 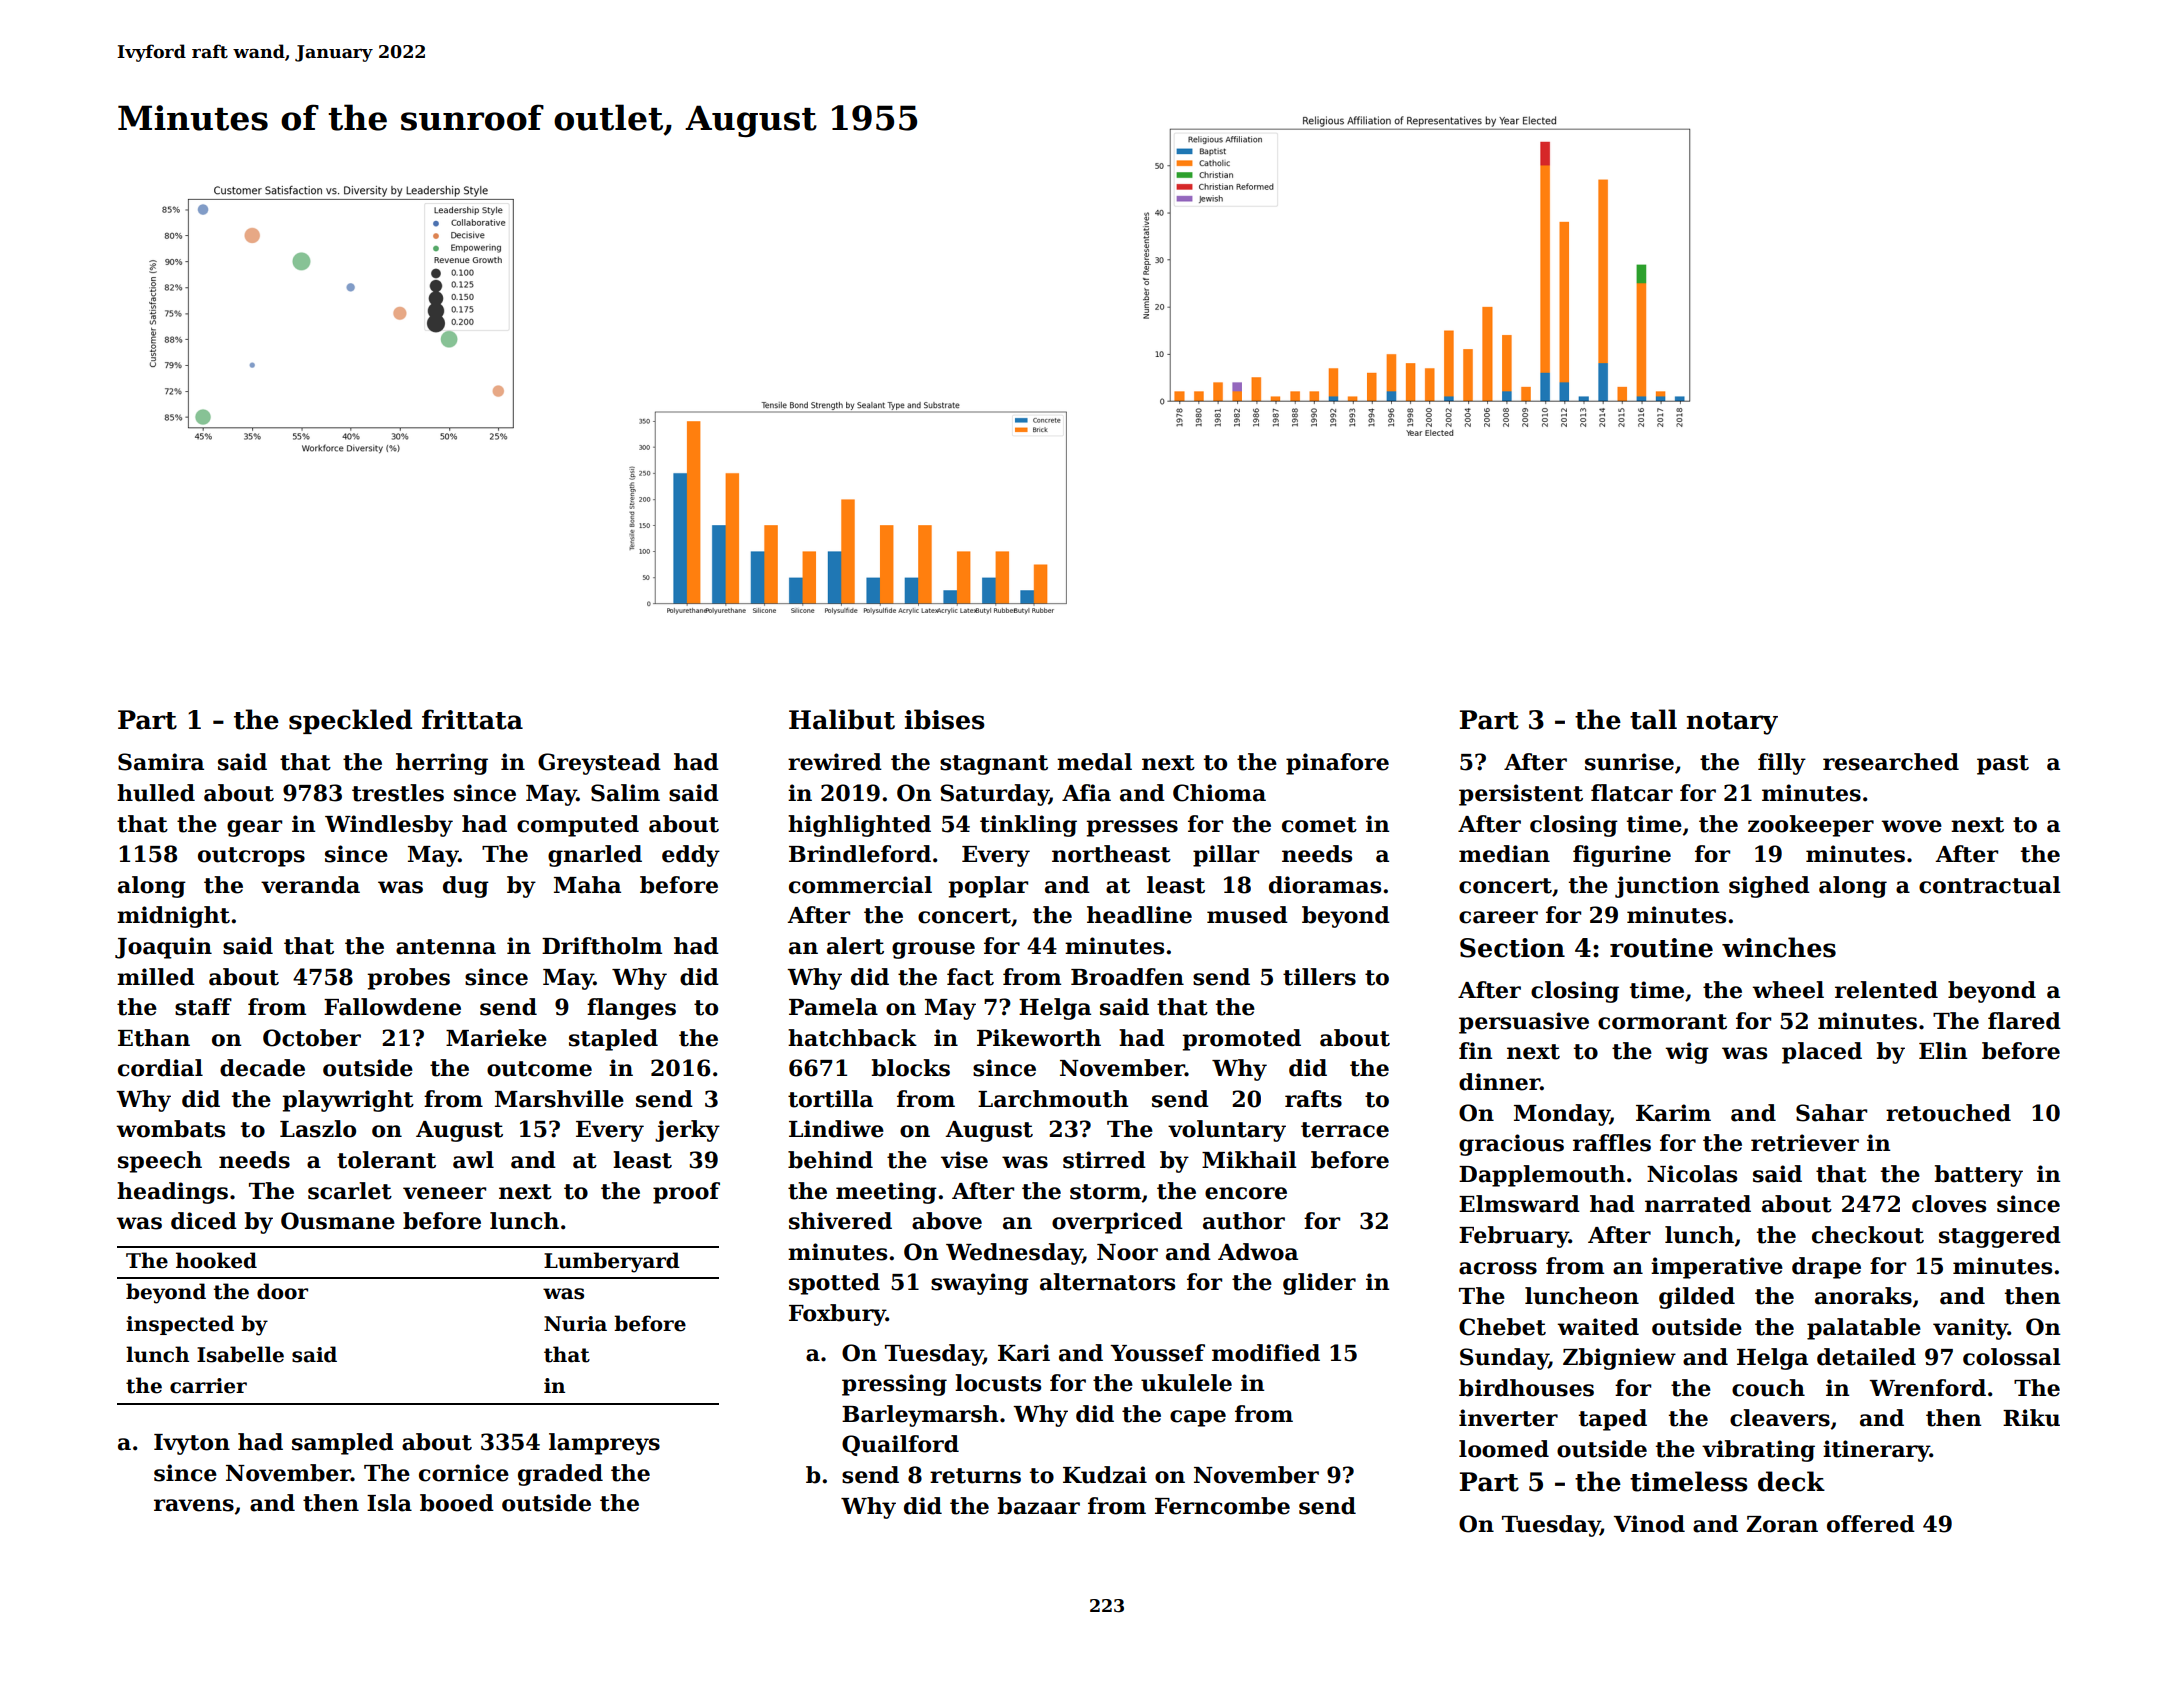 What do you see at coordinates (2024, 1021) in the screenshot?
I see `flared` at bounding box center [2024, 1021].
